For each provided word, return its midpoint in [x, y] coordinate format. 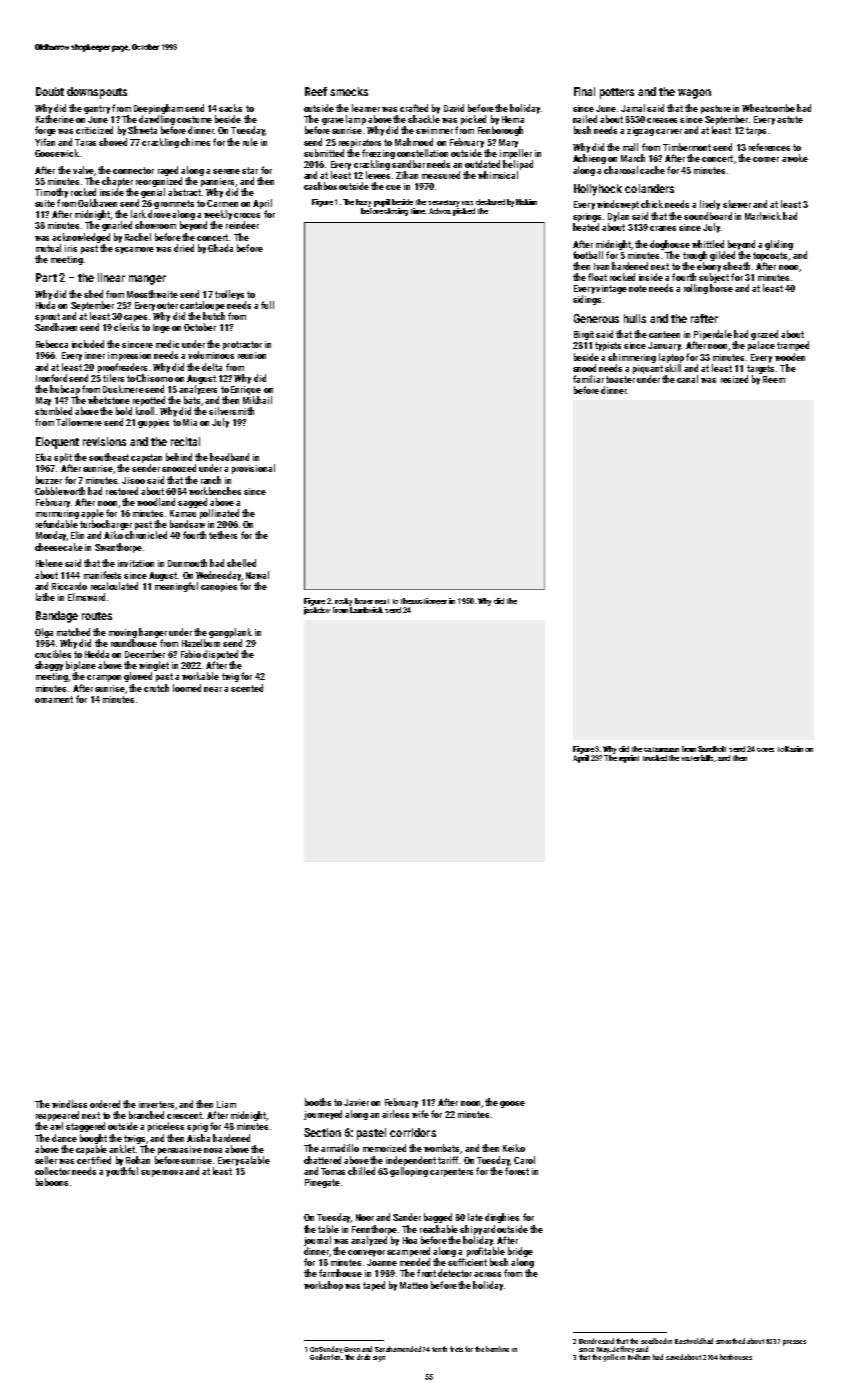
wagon [694, 94]
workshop [323, 1286]
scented [247, 688]
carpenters [451, 1172]
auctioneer [429, 601]
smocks [349, 91]
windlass [69, 1104]
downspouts [97, 93]
